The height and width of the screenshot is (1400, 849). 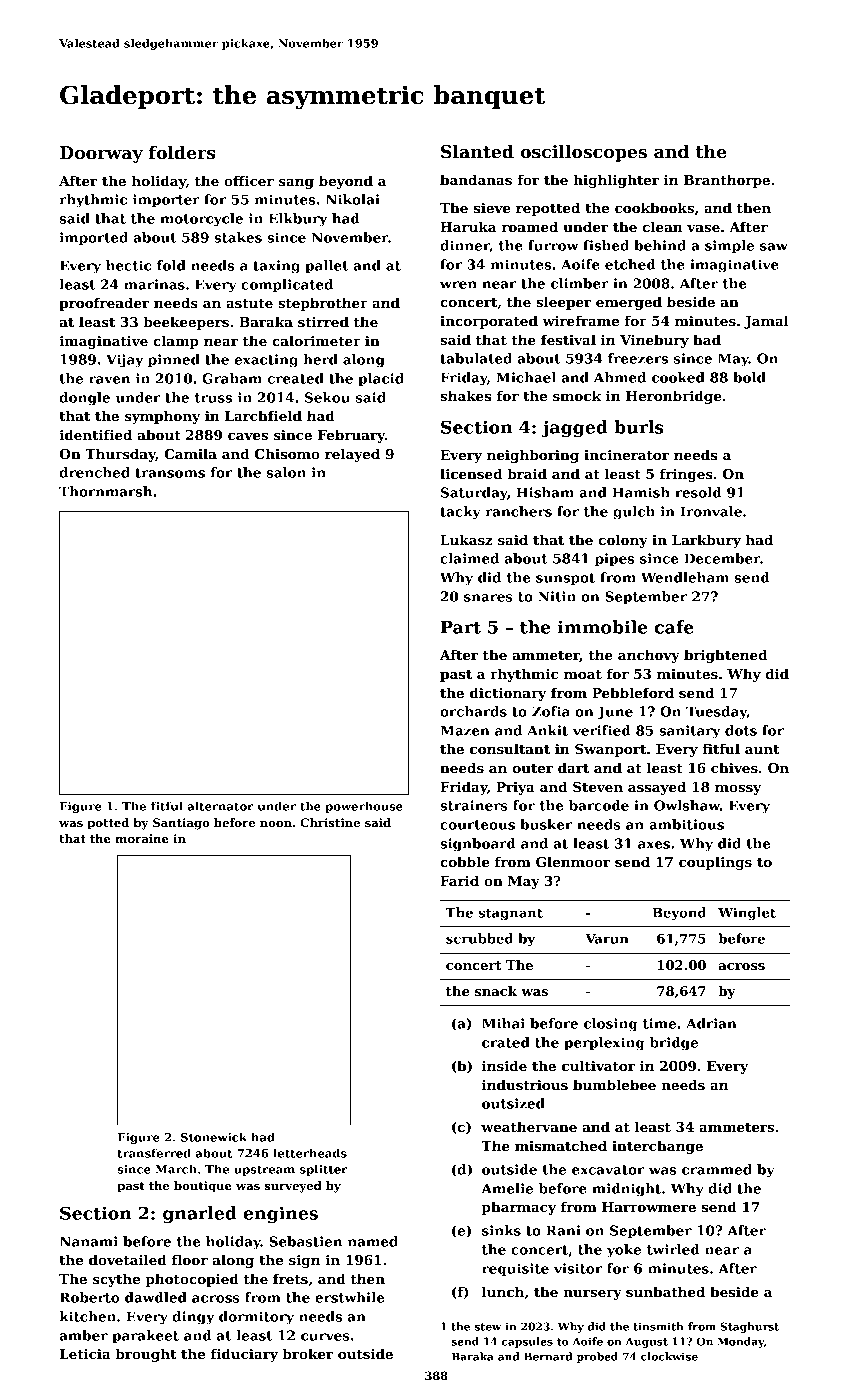 I want to click on consultant, so click(x=510, y=748).
